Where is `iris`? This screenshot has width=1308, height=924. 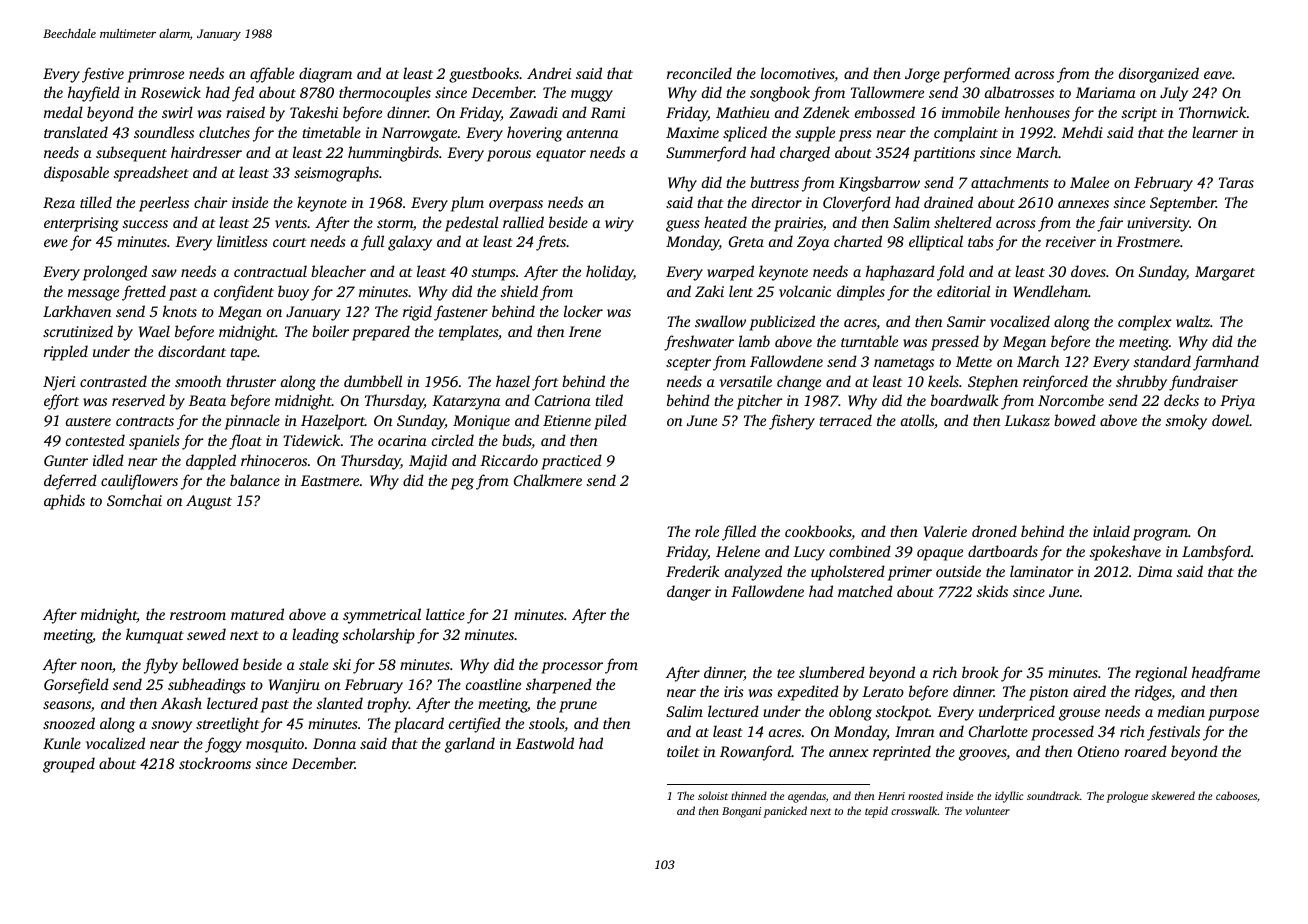 iris is located at coordinates (734, 691).
